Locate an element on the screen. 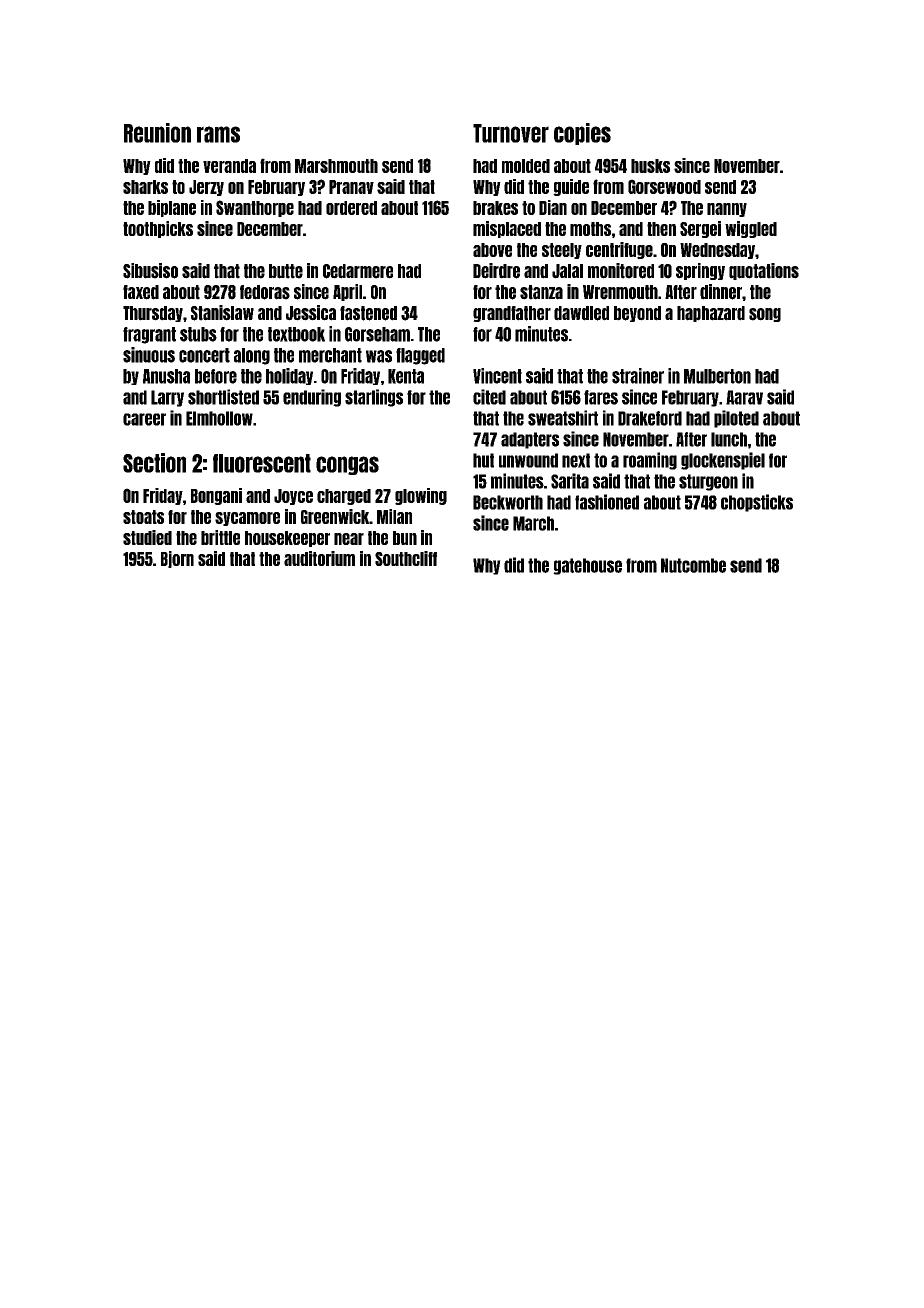 Image resolution: width=924 pixels, height=1308 pixels. fashioned is located at coordinates (607, 502).
